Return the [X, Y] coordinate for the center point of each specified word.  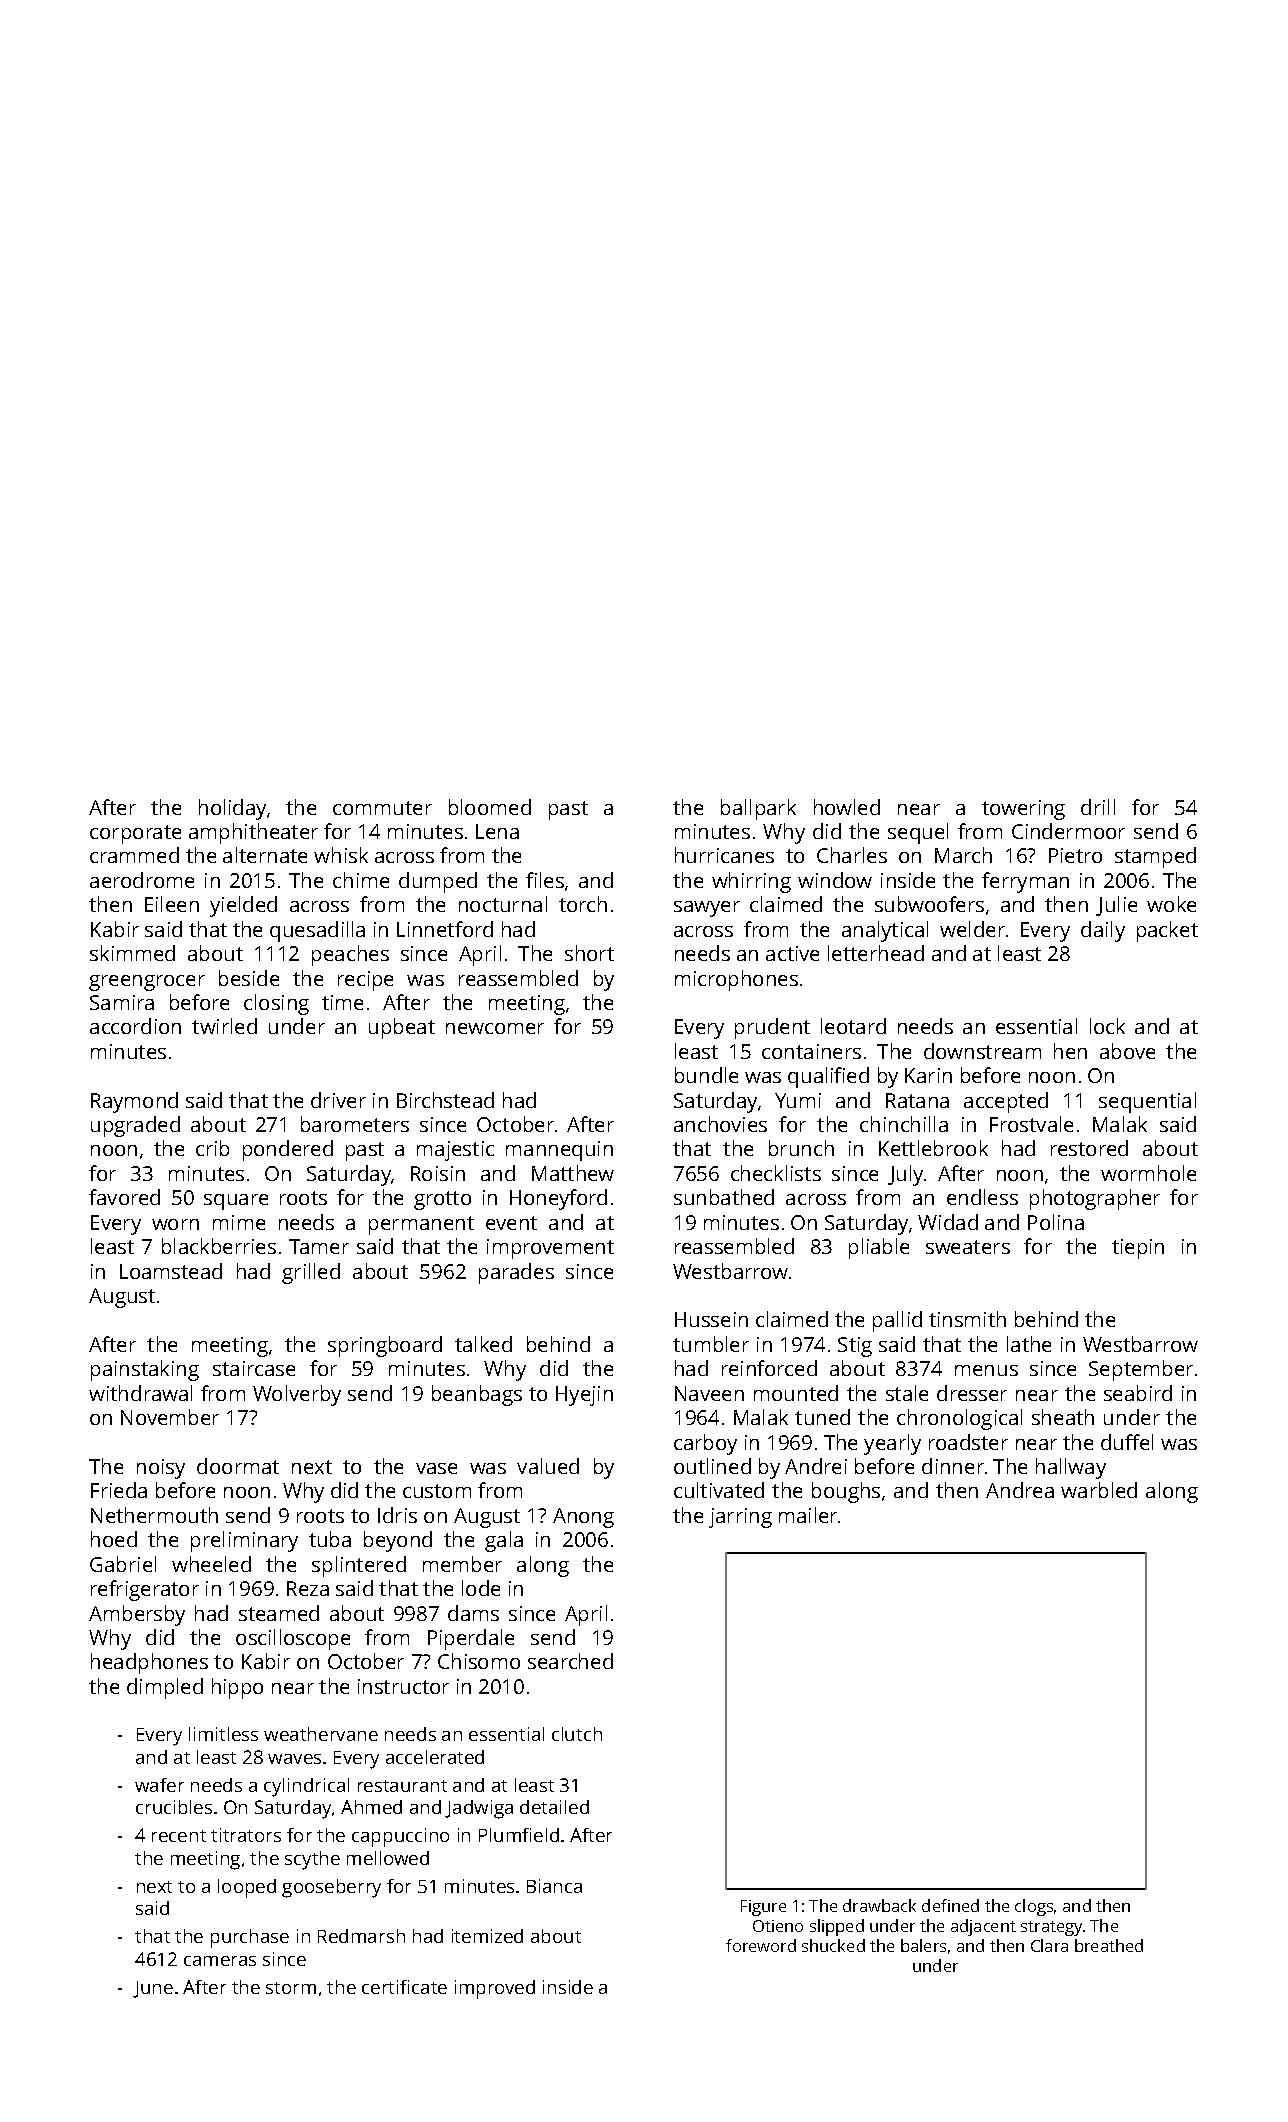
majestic [455, 1151]
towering [1023, 810]
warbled [1099, 1490]
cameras [220, 1961]
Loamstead [171, 1271]
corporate [135, 834]
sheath [1063, 1417]
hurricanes [724, 855]
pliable [879, 1248]
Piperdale [471, 1639]
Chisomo [479, 1661]
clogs [1034, 1907]
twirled [224, 1026]
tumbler [711, 1344]
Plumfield [519, 1835]
